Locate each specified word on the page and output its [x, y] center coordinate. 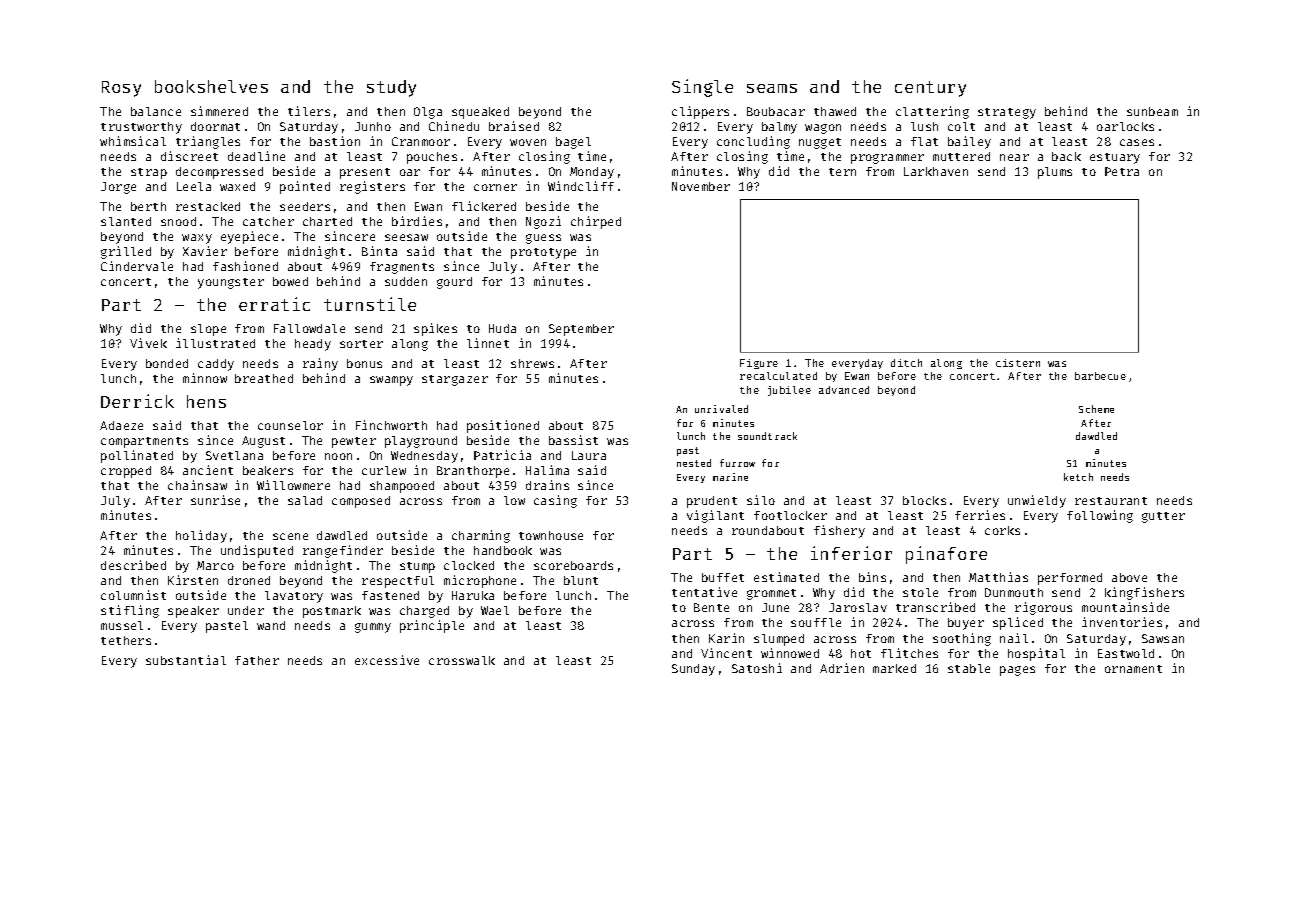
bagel [573, 143]
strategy [1007, 113]
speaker [193, 612]
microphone [480, 581]
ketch [1078, 477]
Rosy [121, 89]
